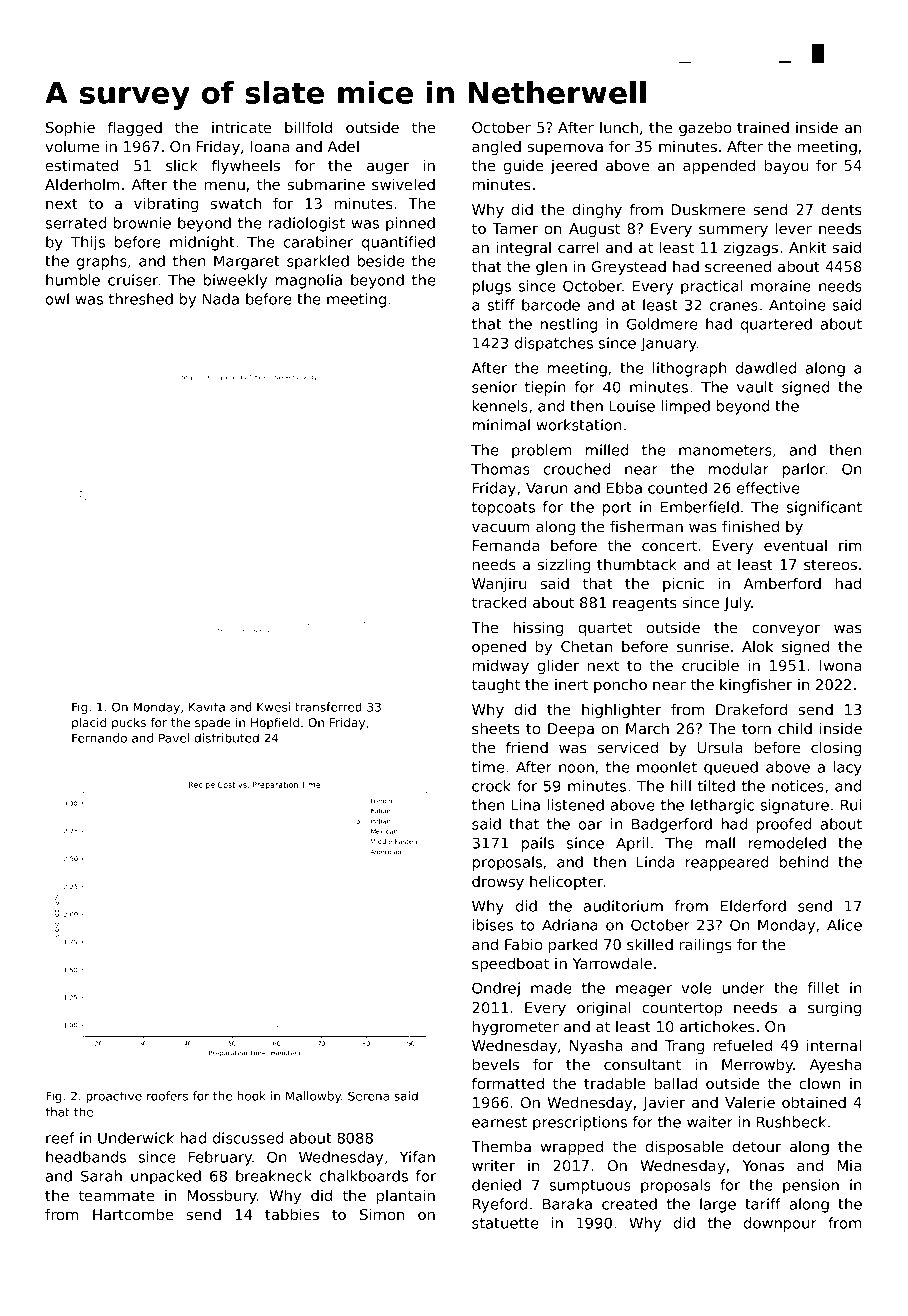  What do you see at coordinates (725, 450) in the document?
I see `manometers` at bounding box center [725, 450].
